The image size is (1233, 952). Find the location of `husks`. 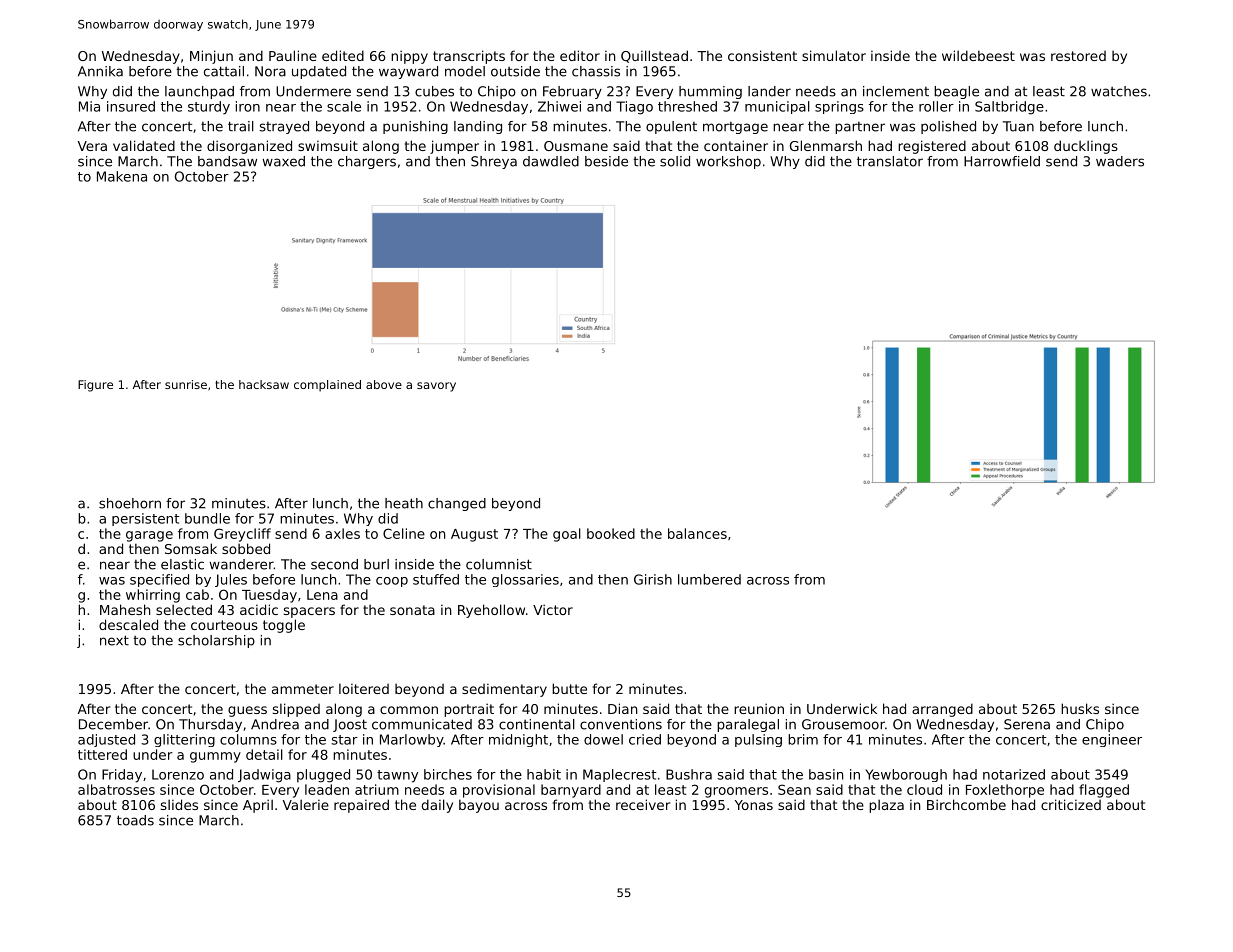

husks is located at coordinates (1080, 708).
